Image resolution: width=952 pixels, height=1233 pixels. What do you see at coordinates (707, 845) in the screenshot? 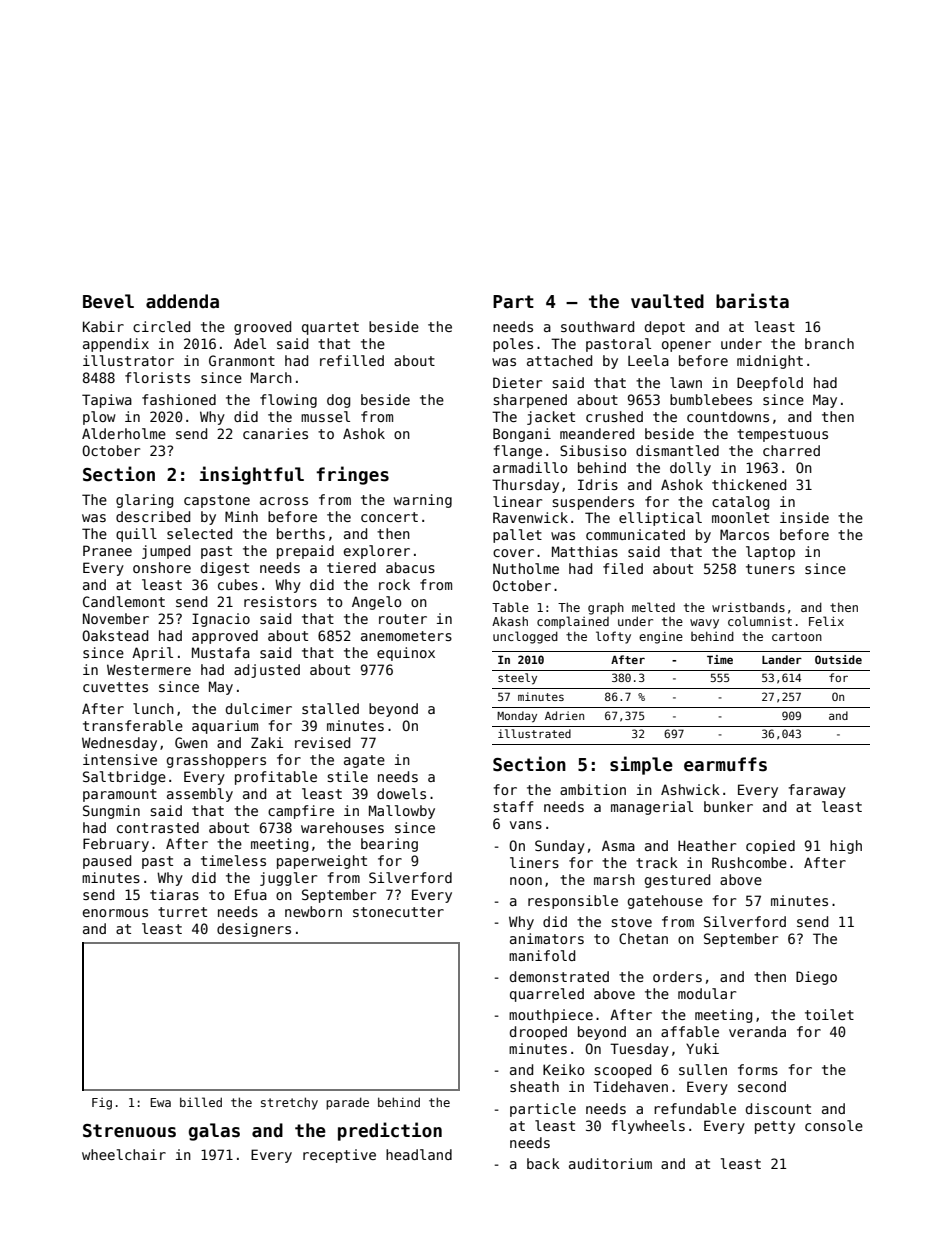
I see `Heather` at bounding box center [707, 845].
